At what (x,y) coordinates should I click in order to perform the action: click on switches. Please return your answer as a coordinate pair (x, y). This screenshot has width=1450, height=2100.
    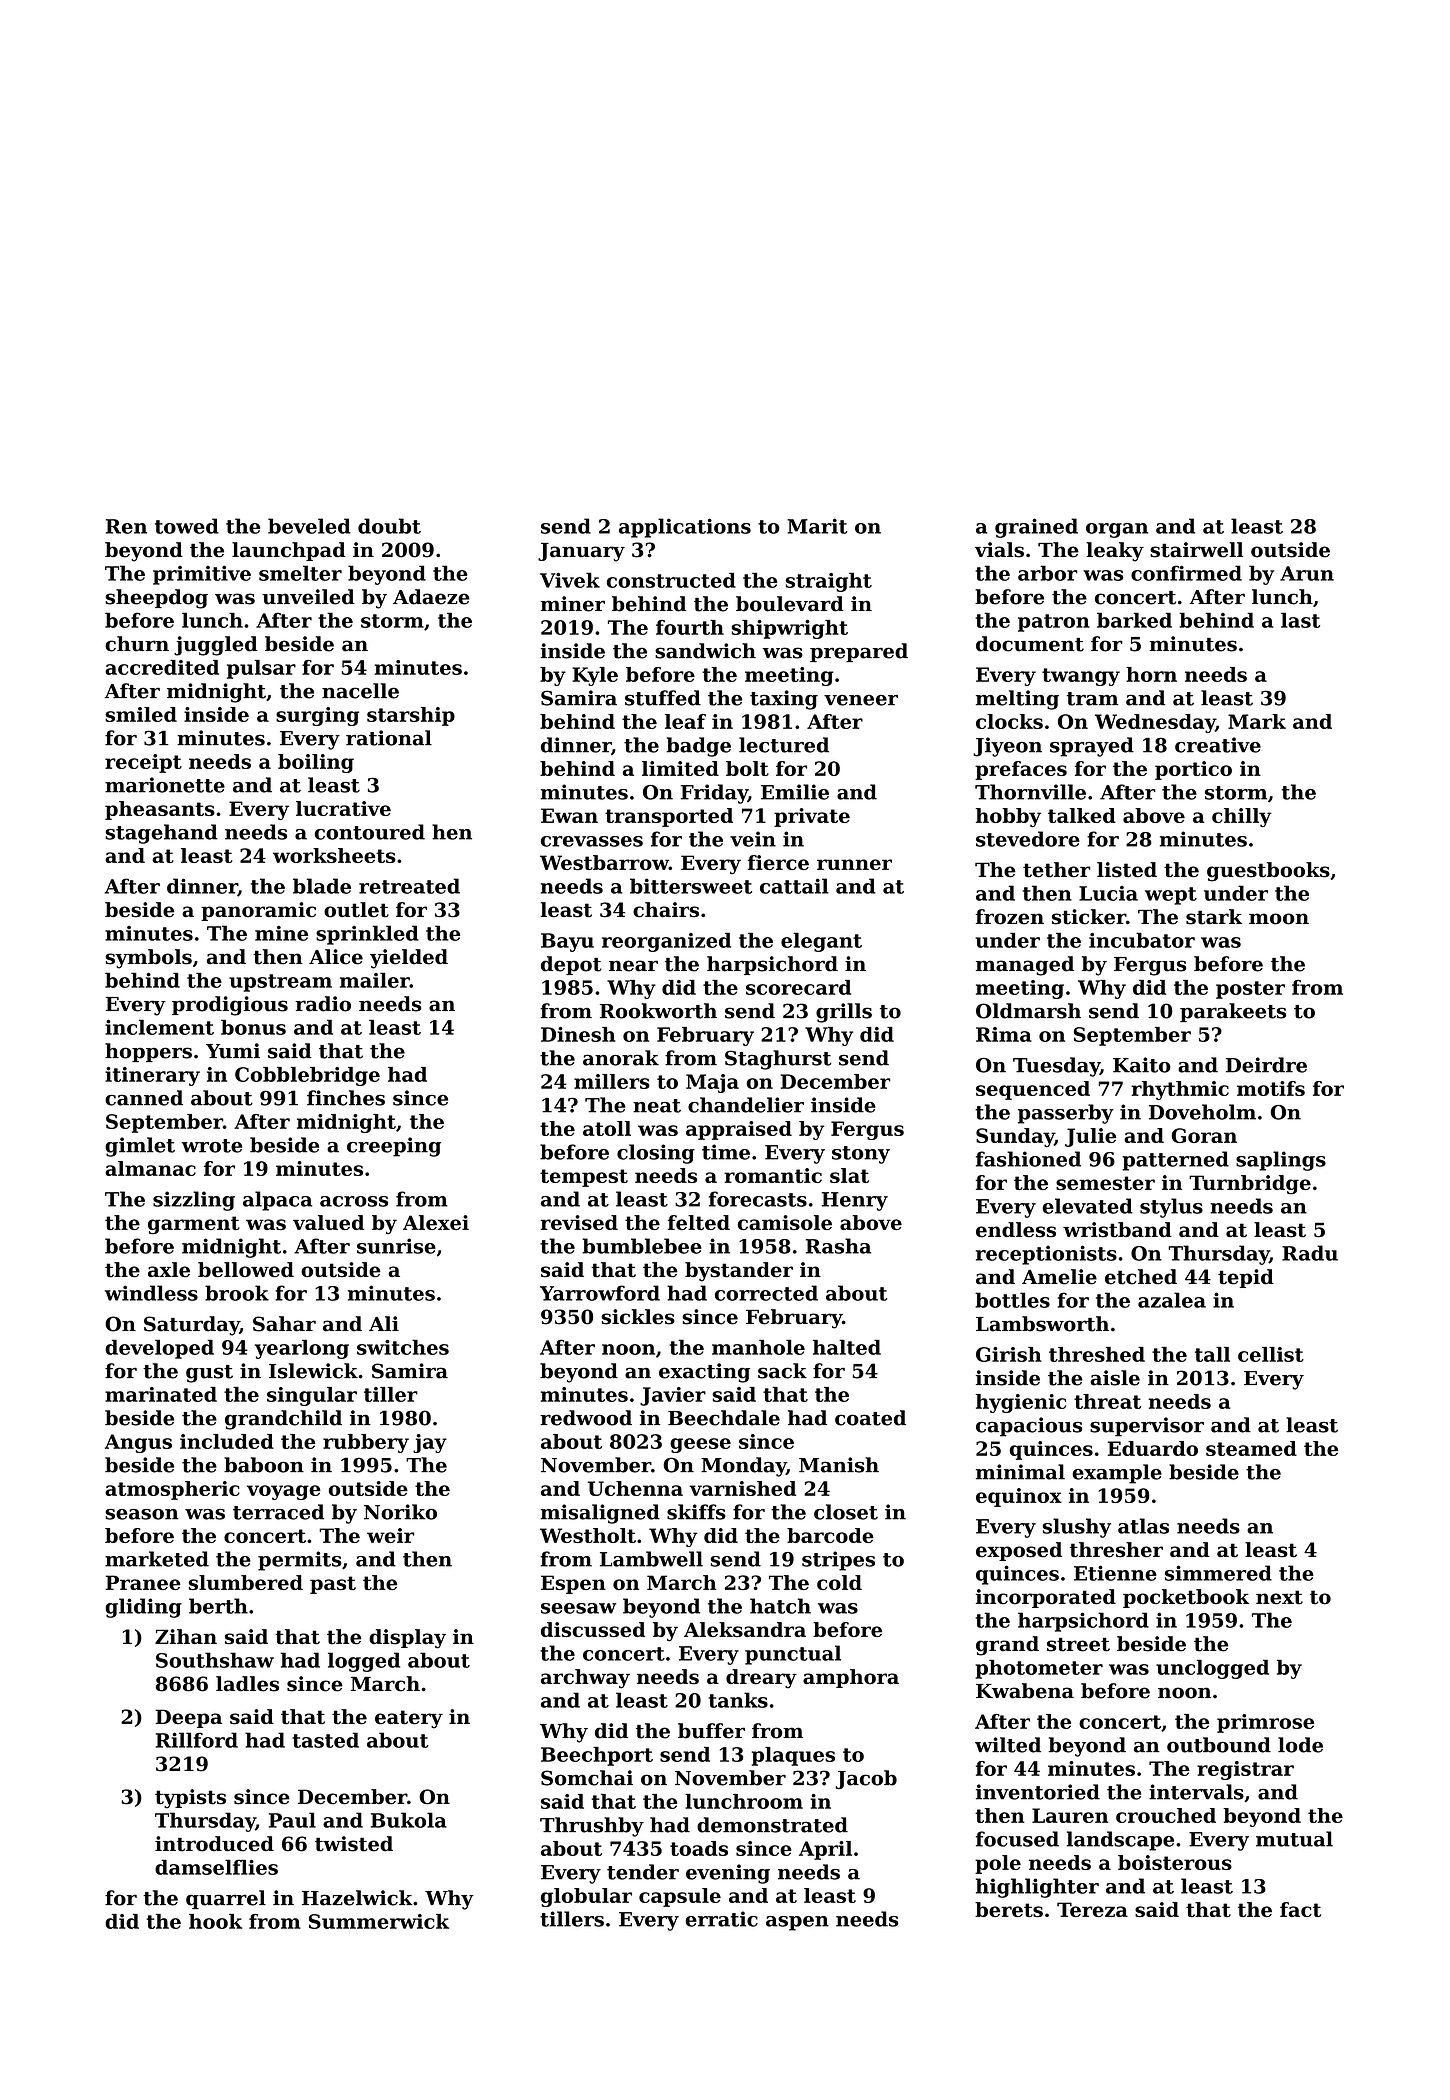
    Looking at the image, I should click on (403, 1347).
